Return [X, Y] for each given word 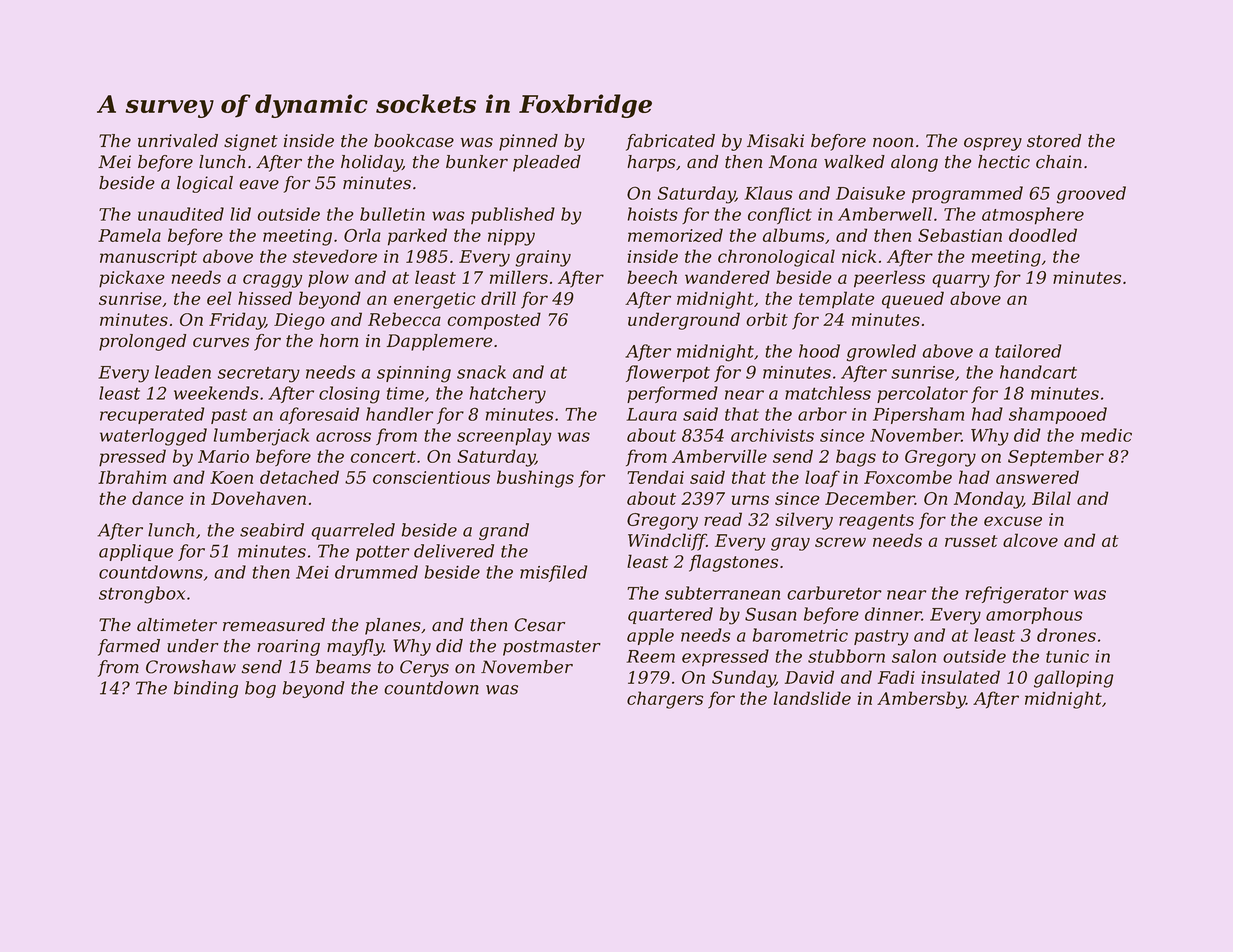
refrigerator [1016, 595]
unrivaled [178, 141]
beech [652, 277]
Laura [652, 414]
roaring [288, 647]
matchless [828, 393]
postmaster [552, 648]
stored [1054, 141]
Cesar [539, 625]
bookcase [414, 141]
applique [136, 552]
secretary [259, 375]
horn [339, 340]
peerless [889, 279]
